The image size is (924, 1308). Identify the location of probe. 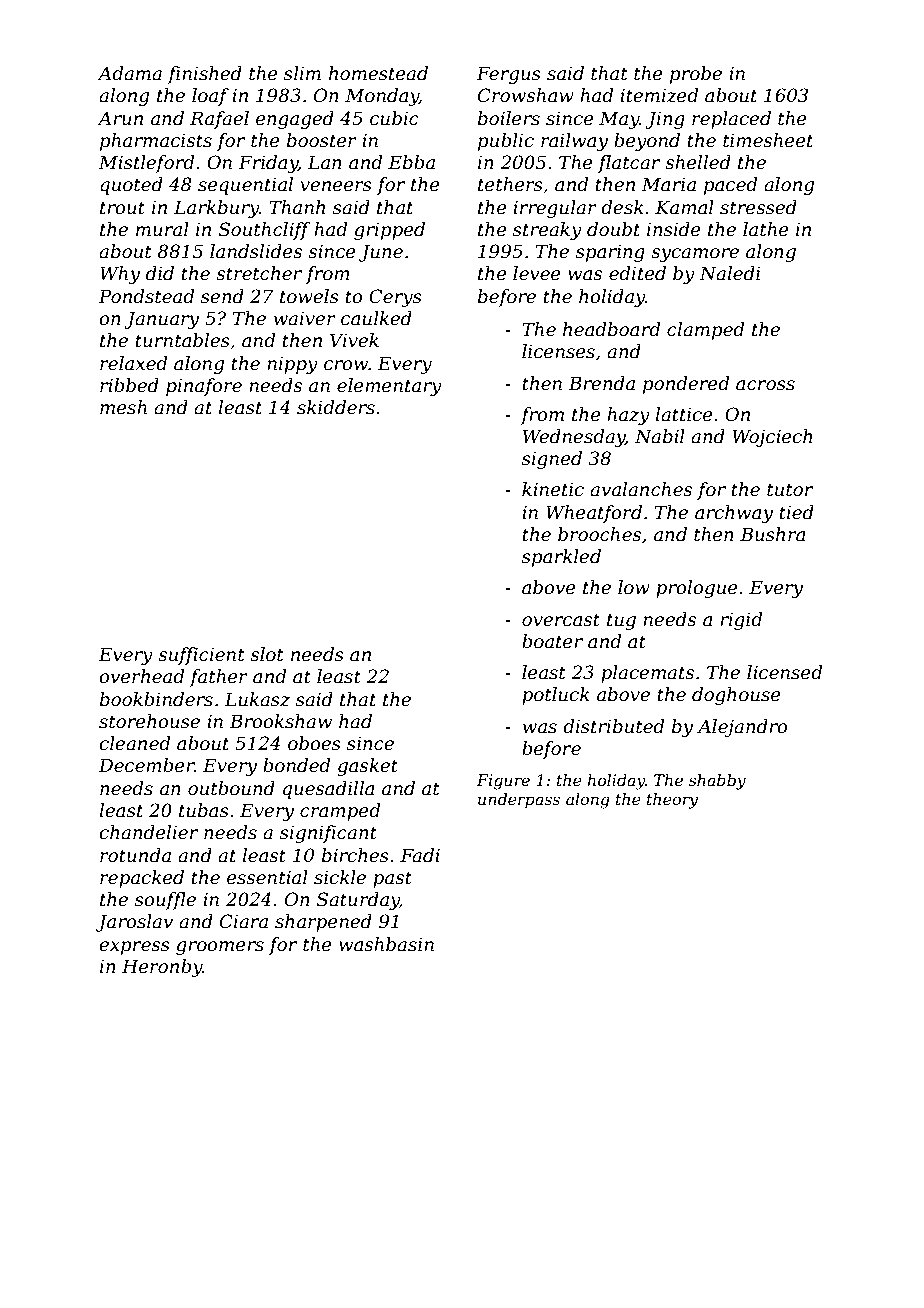
(696, 75).
